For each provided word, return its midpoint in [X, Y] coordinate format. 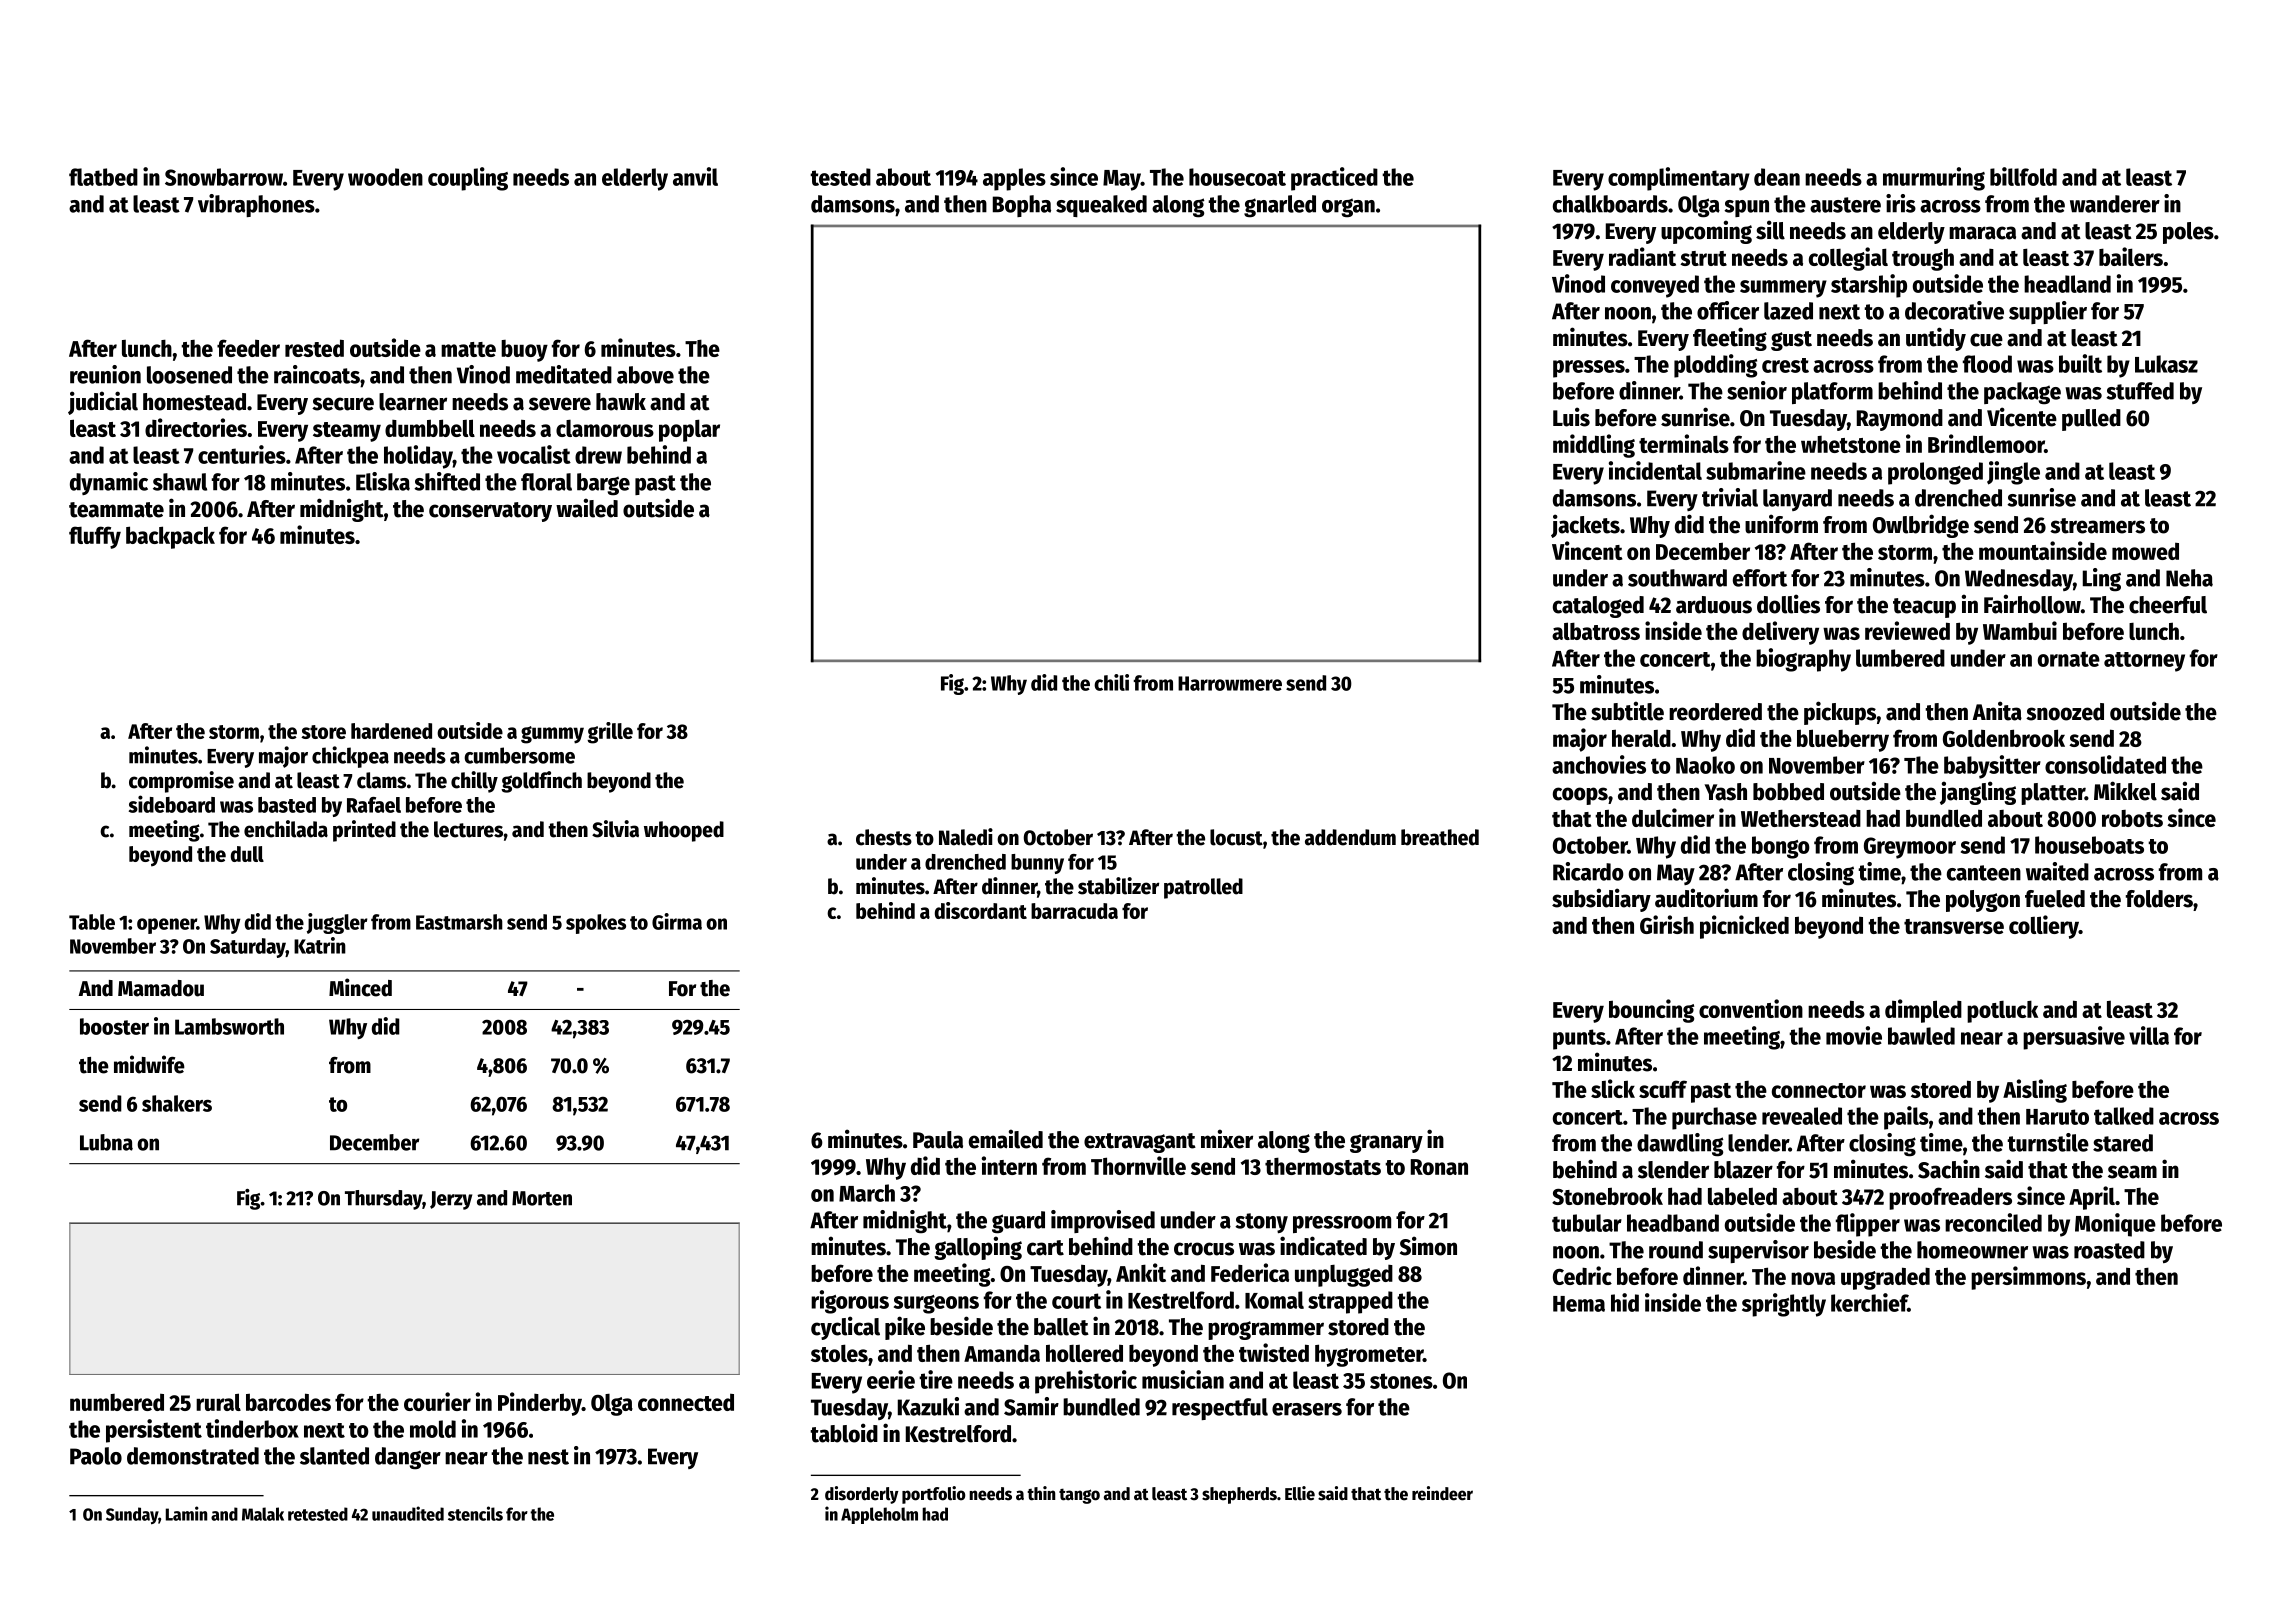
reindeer [1442, 1493]
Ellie [1300, 1493]
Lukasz [2166, 364]
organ [1348, 208]
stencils [475, 1513]
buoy [524, 351]
